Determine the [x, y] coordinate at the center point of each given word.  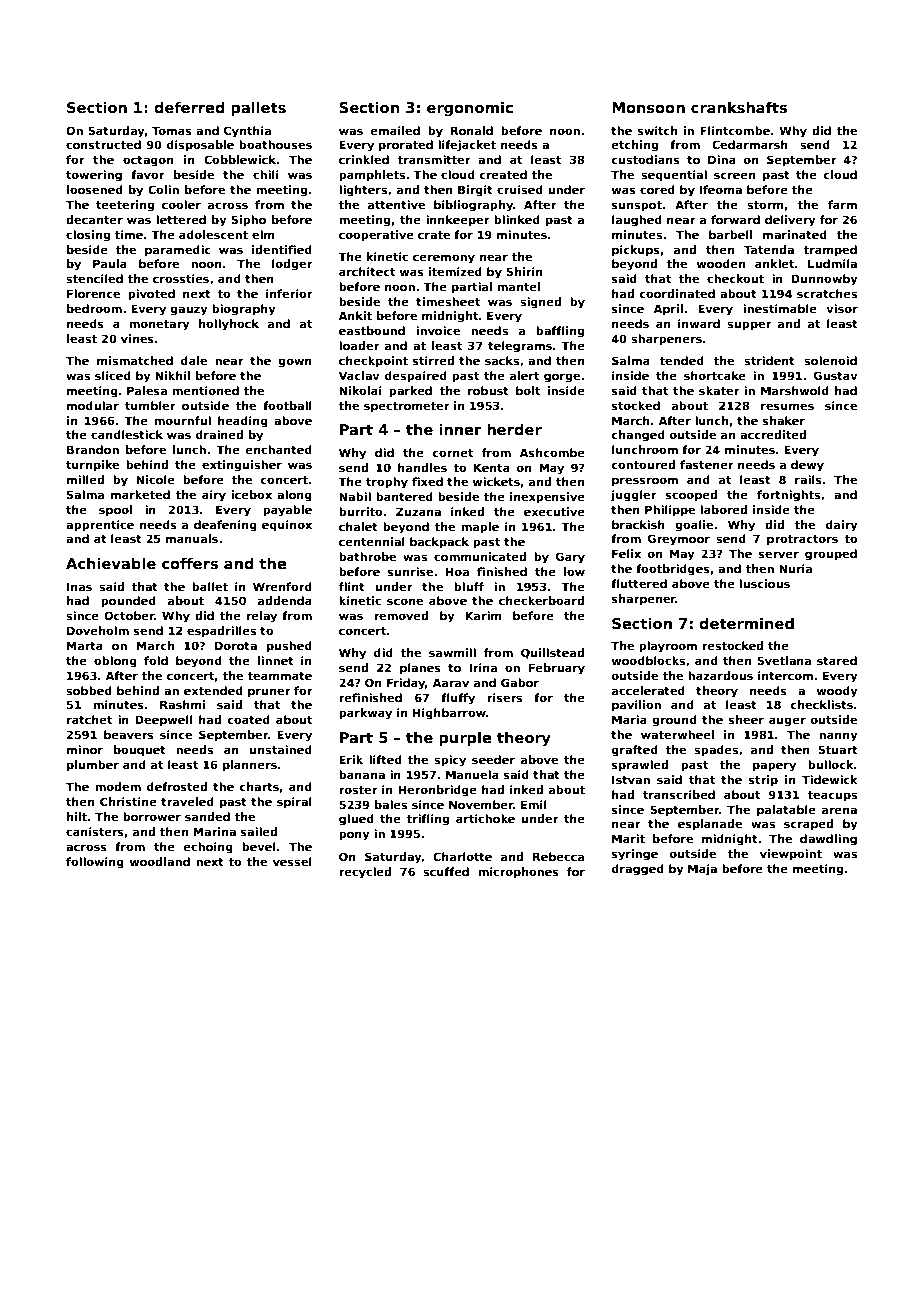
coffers [190, 563]
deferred [189, 107]
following [95, 863]
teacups [832, 796]
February [557, 669]
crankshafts [739, 107]
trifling [427, 820]
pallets [258, 109]
